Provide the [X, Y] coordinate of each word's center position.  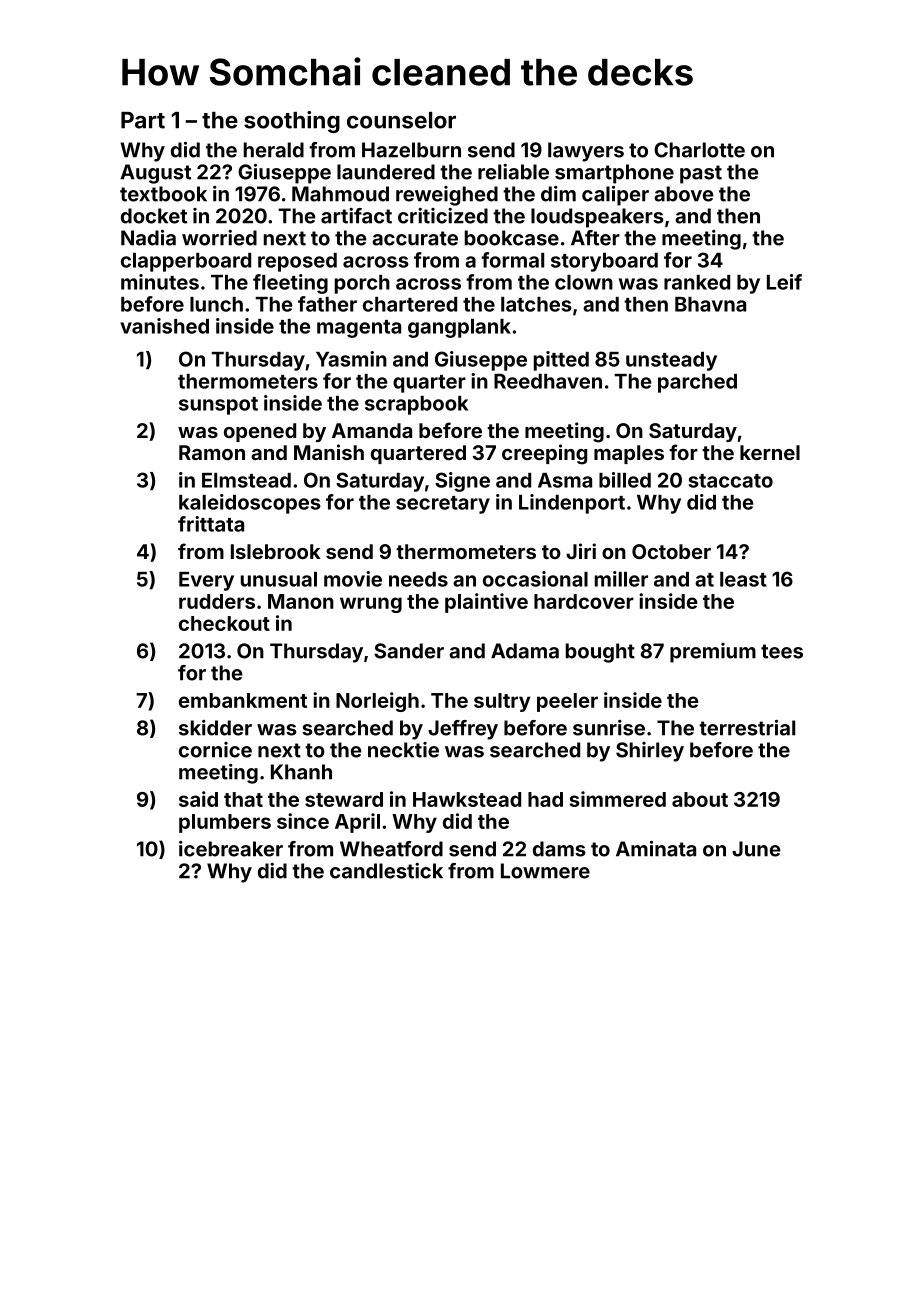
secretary [443, 505]
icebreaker [231, 849]
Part [143, 120]
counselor [401, 120]
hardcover [584, 601]
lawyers [586, 152]
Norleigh [377, 702]
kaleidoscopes [250, 504]
